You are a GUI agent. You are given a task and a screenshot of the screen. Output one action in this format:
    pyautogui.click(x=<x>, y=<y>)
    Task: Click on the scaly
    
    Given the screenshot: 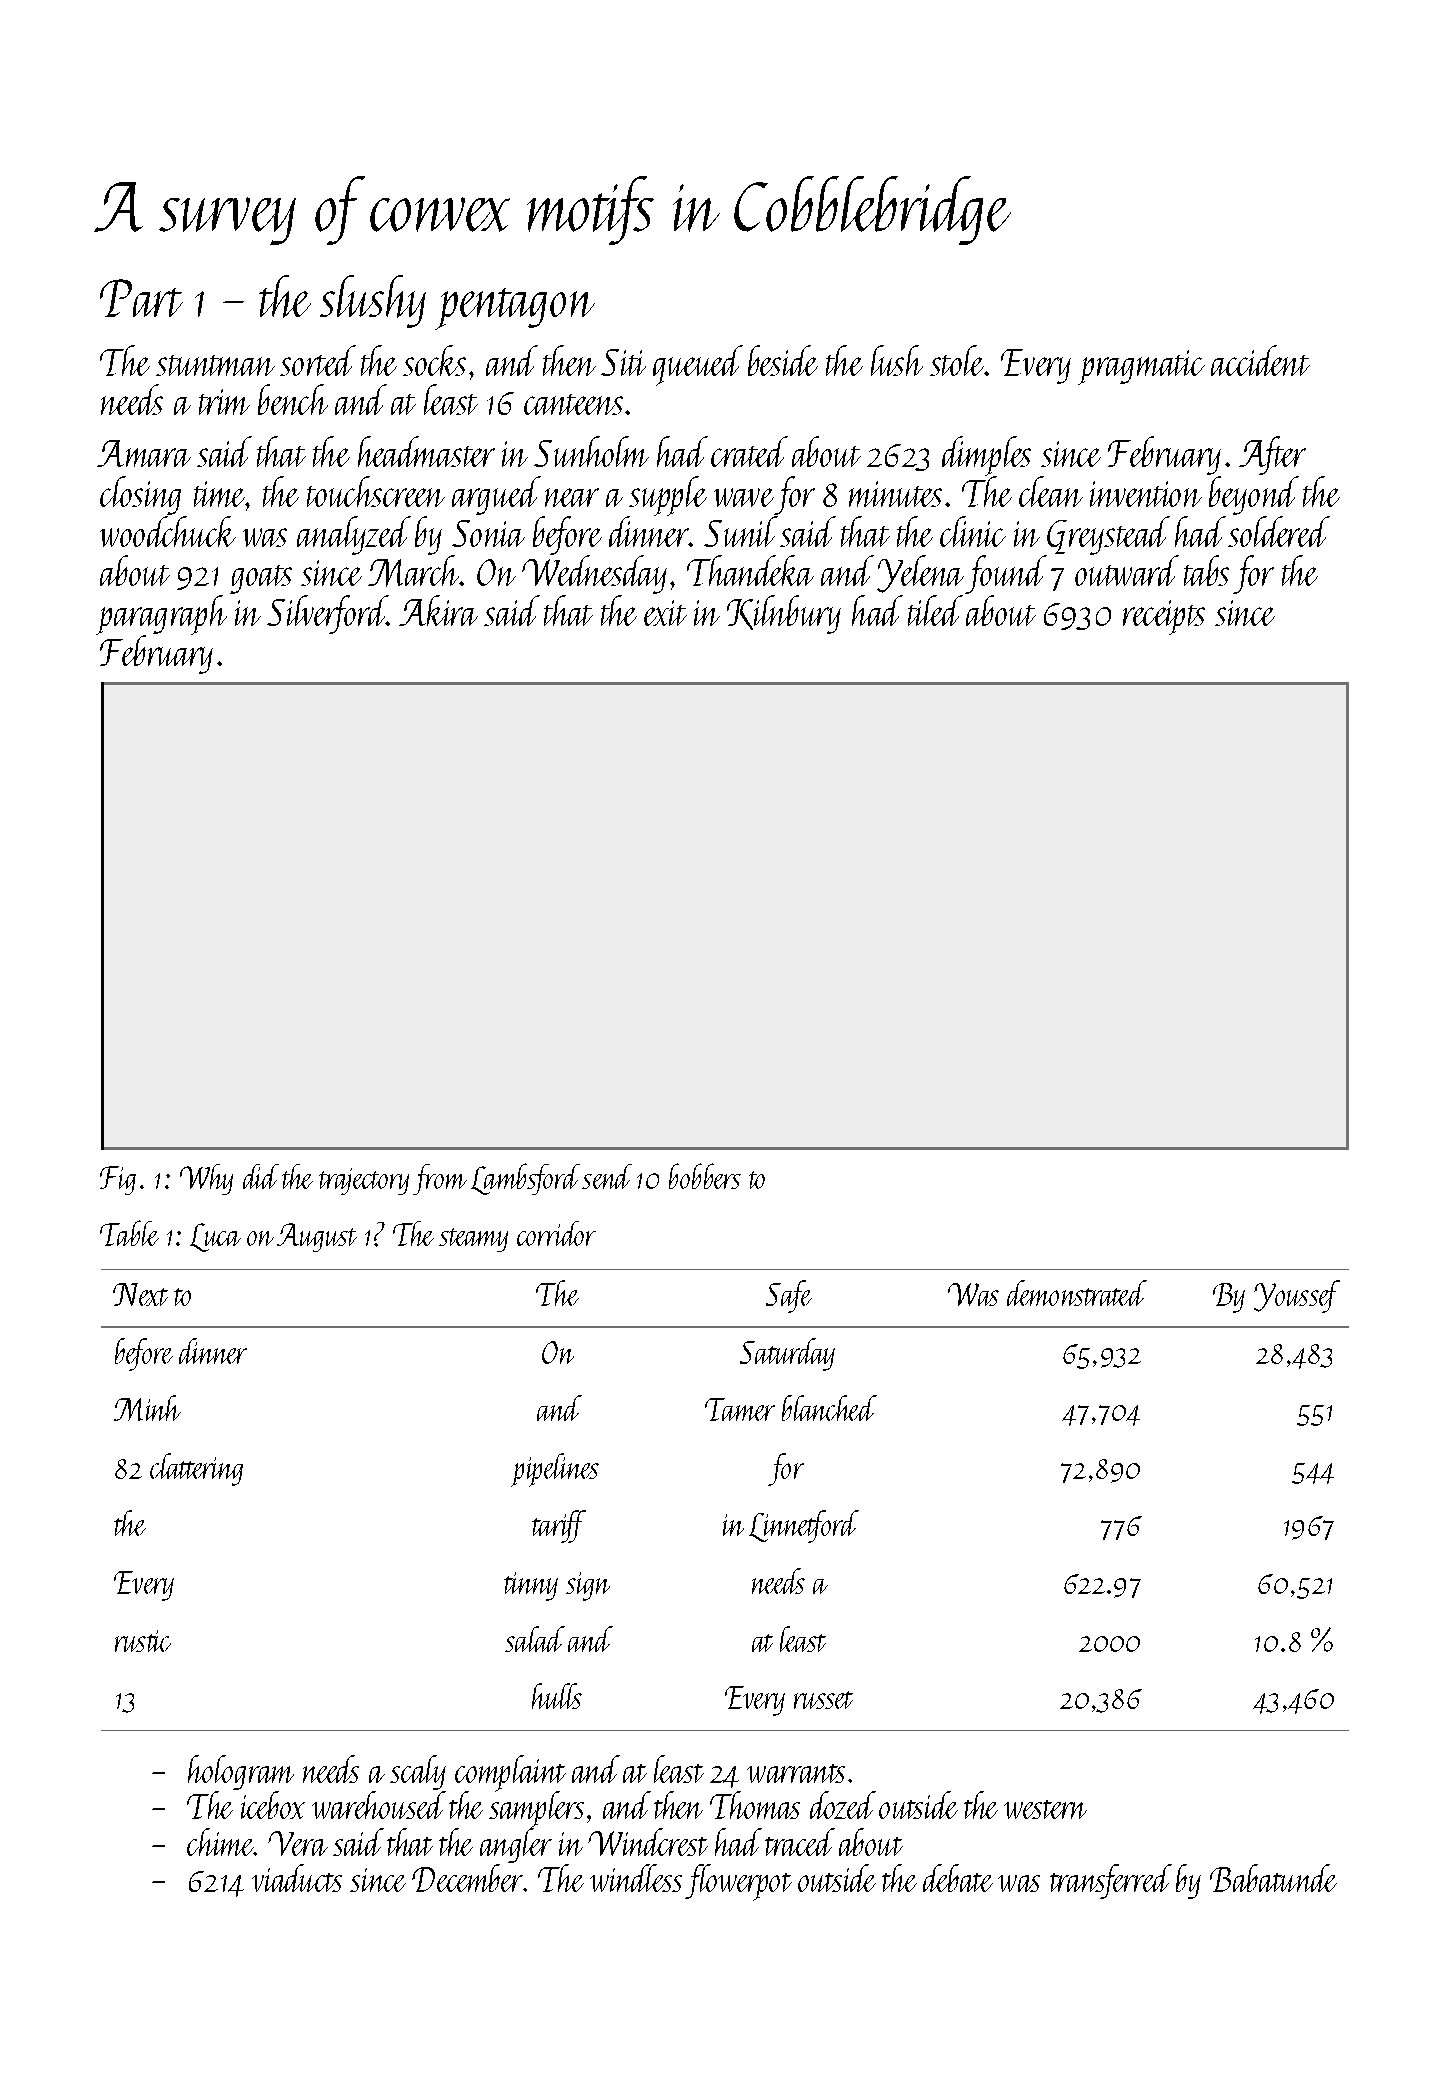 What is the action you would take?
    pyautogui.click(x=418, y=1772)
